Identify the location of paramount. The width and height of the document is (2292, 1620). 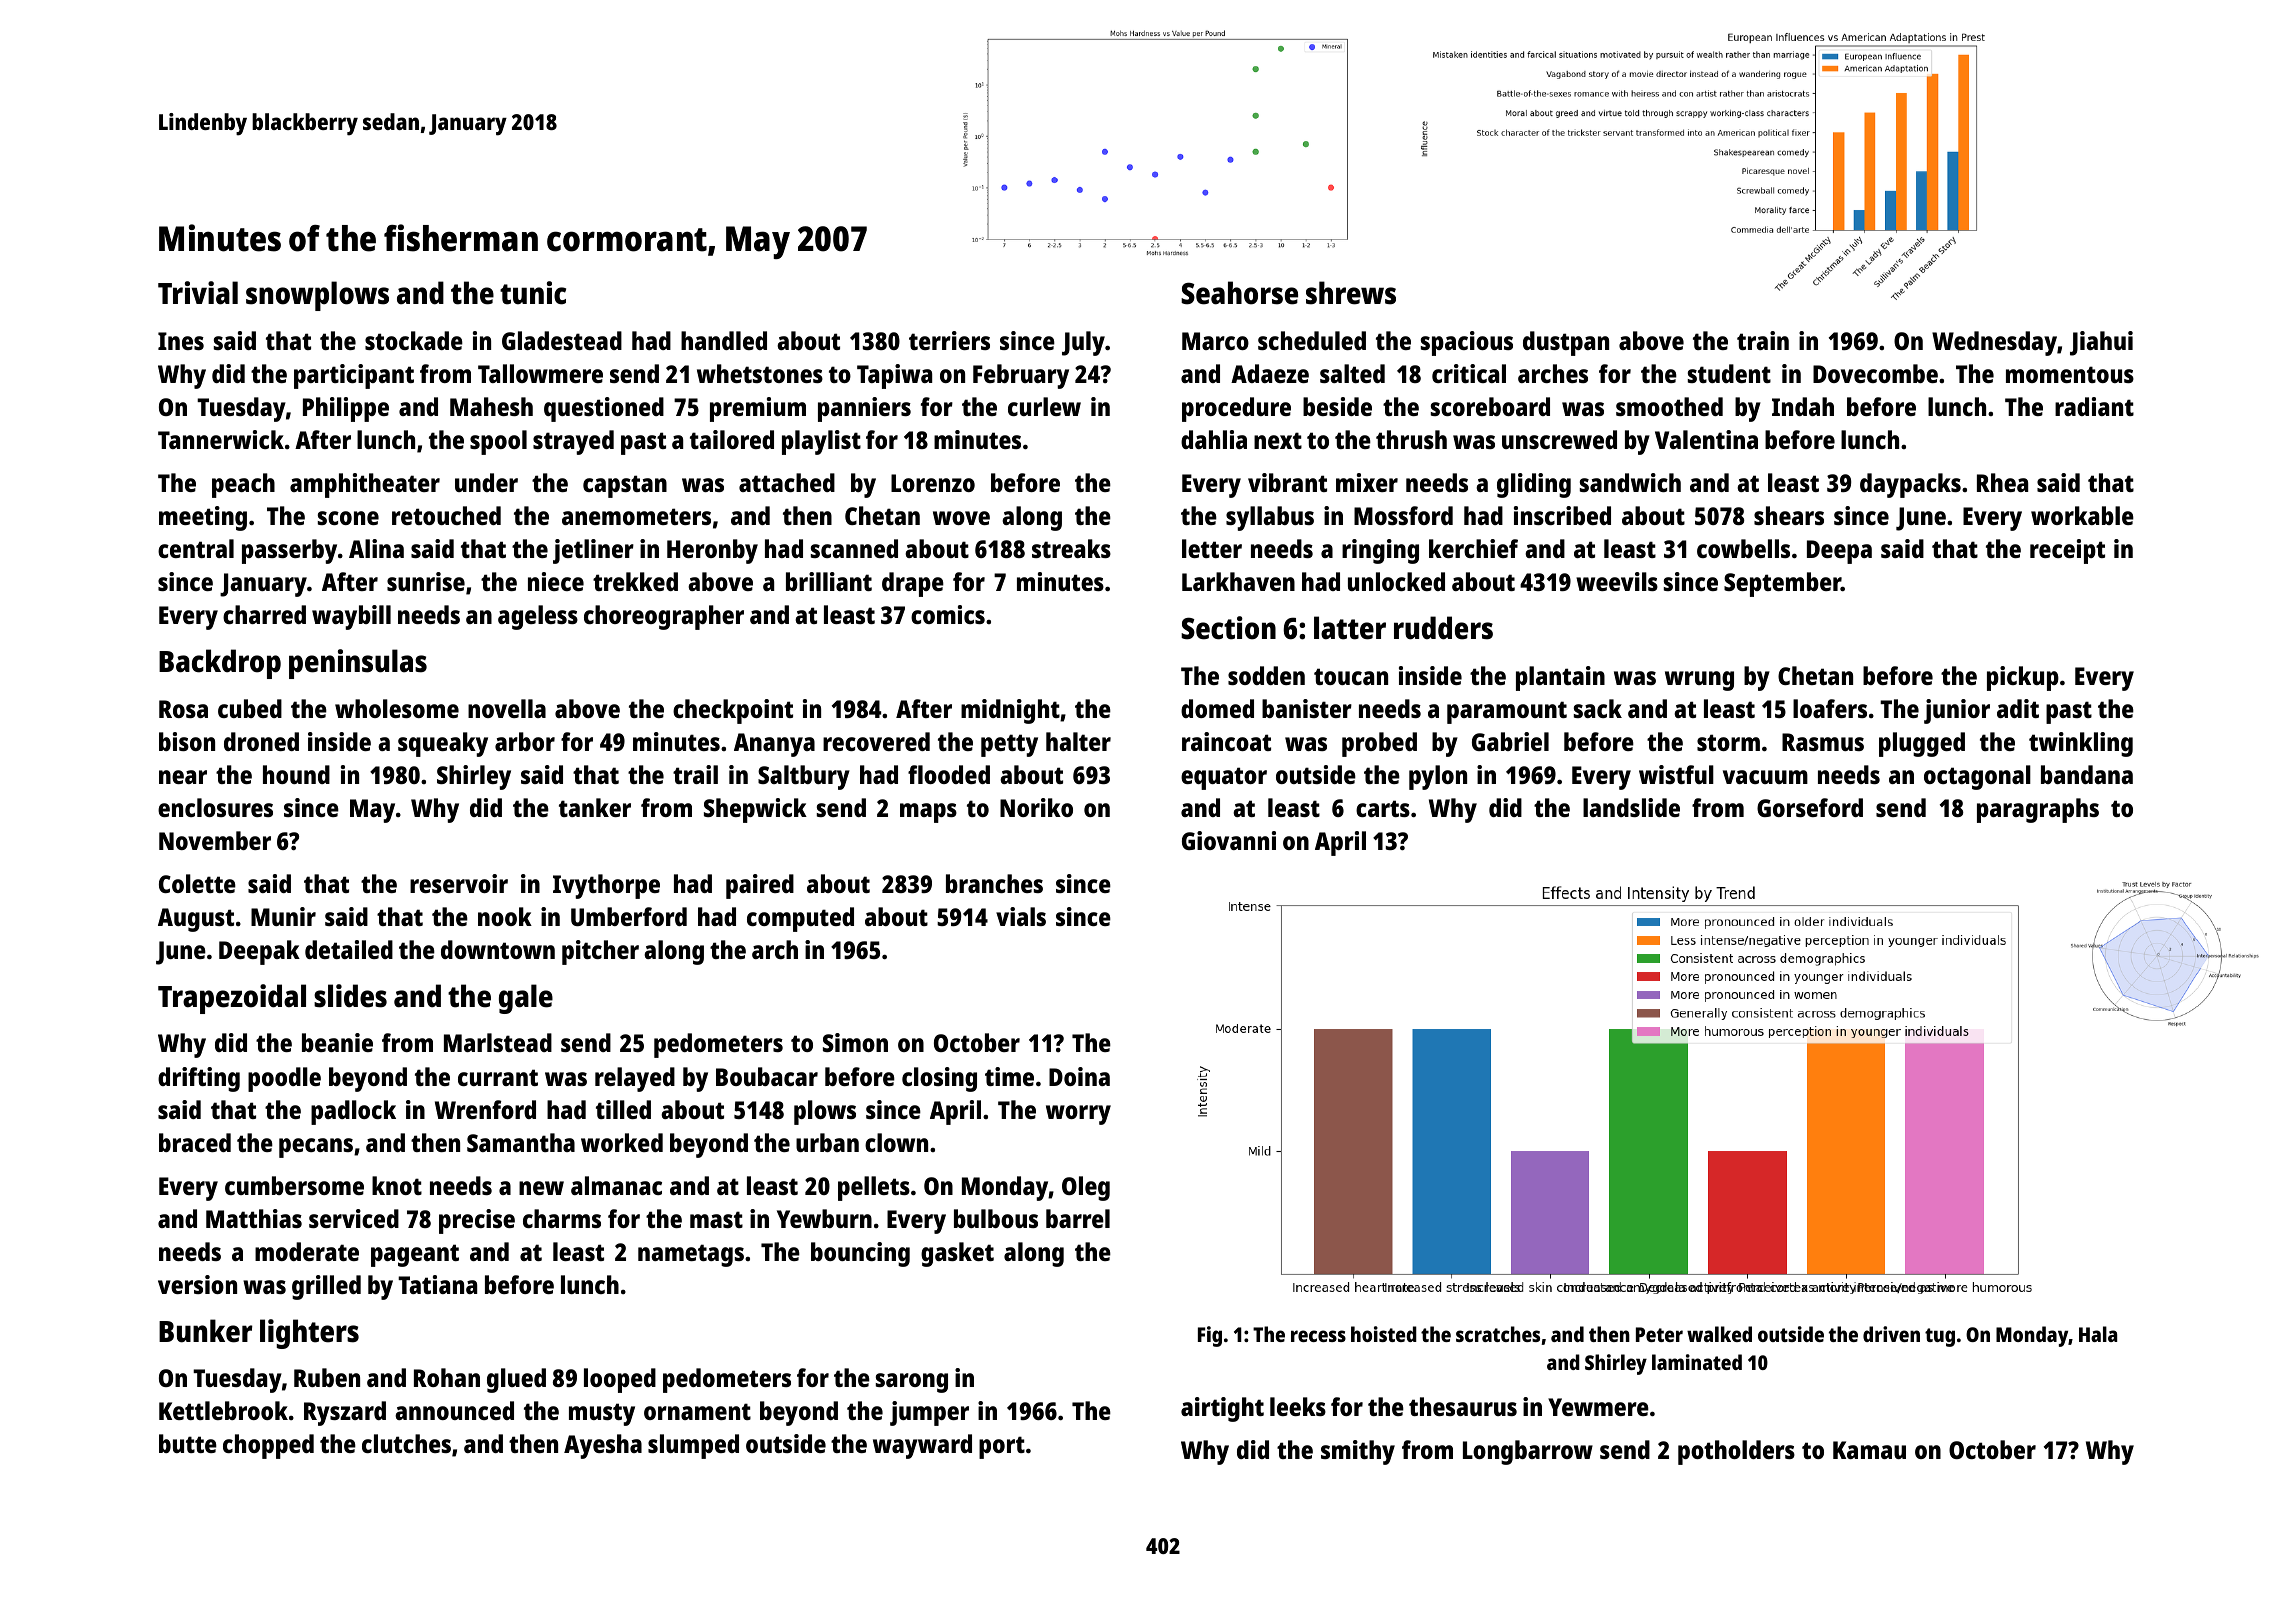
(1507, 712).
